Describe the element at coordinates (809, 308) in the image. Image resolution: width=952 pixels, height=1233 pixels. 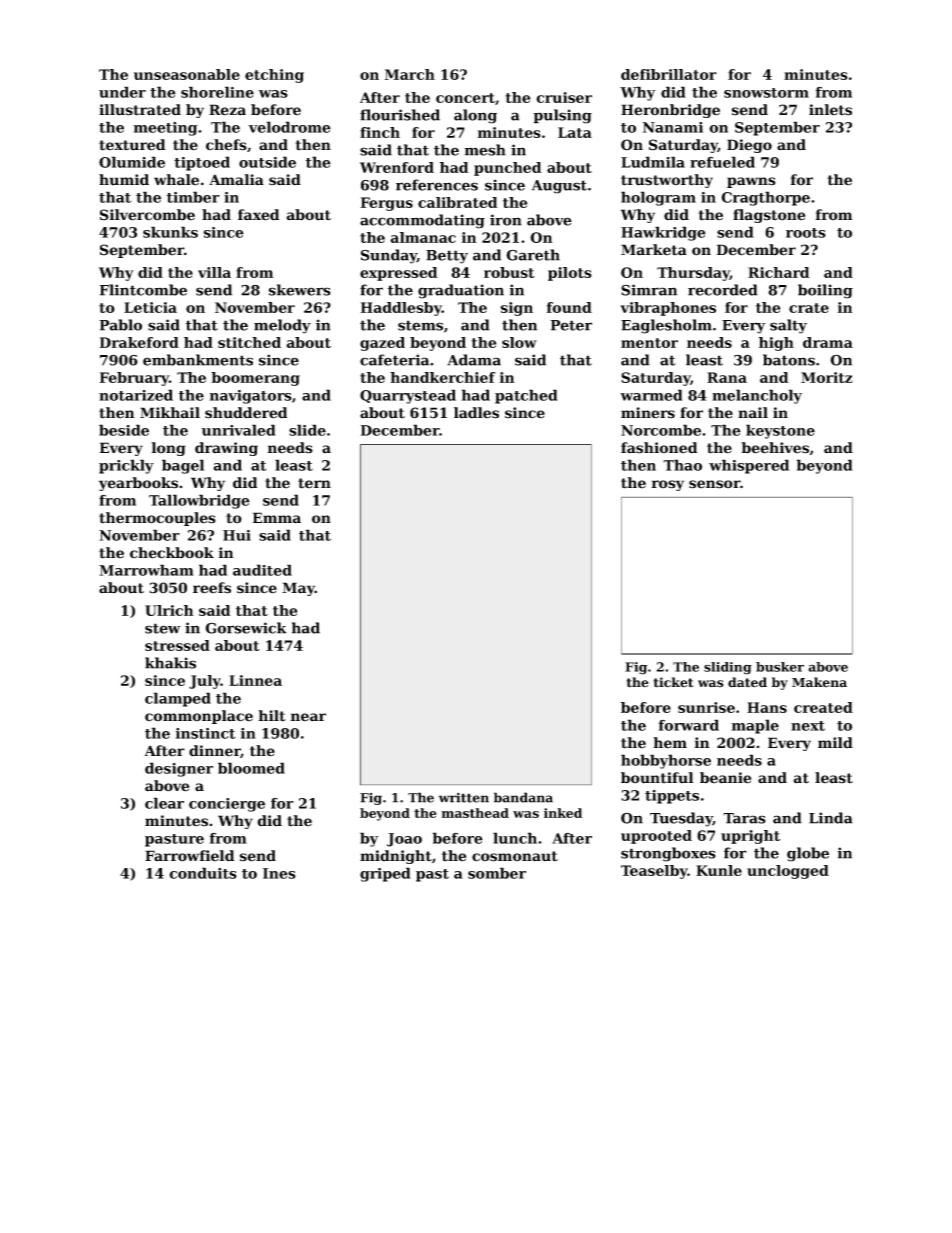
I see `crate` at that location.
